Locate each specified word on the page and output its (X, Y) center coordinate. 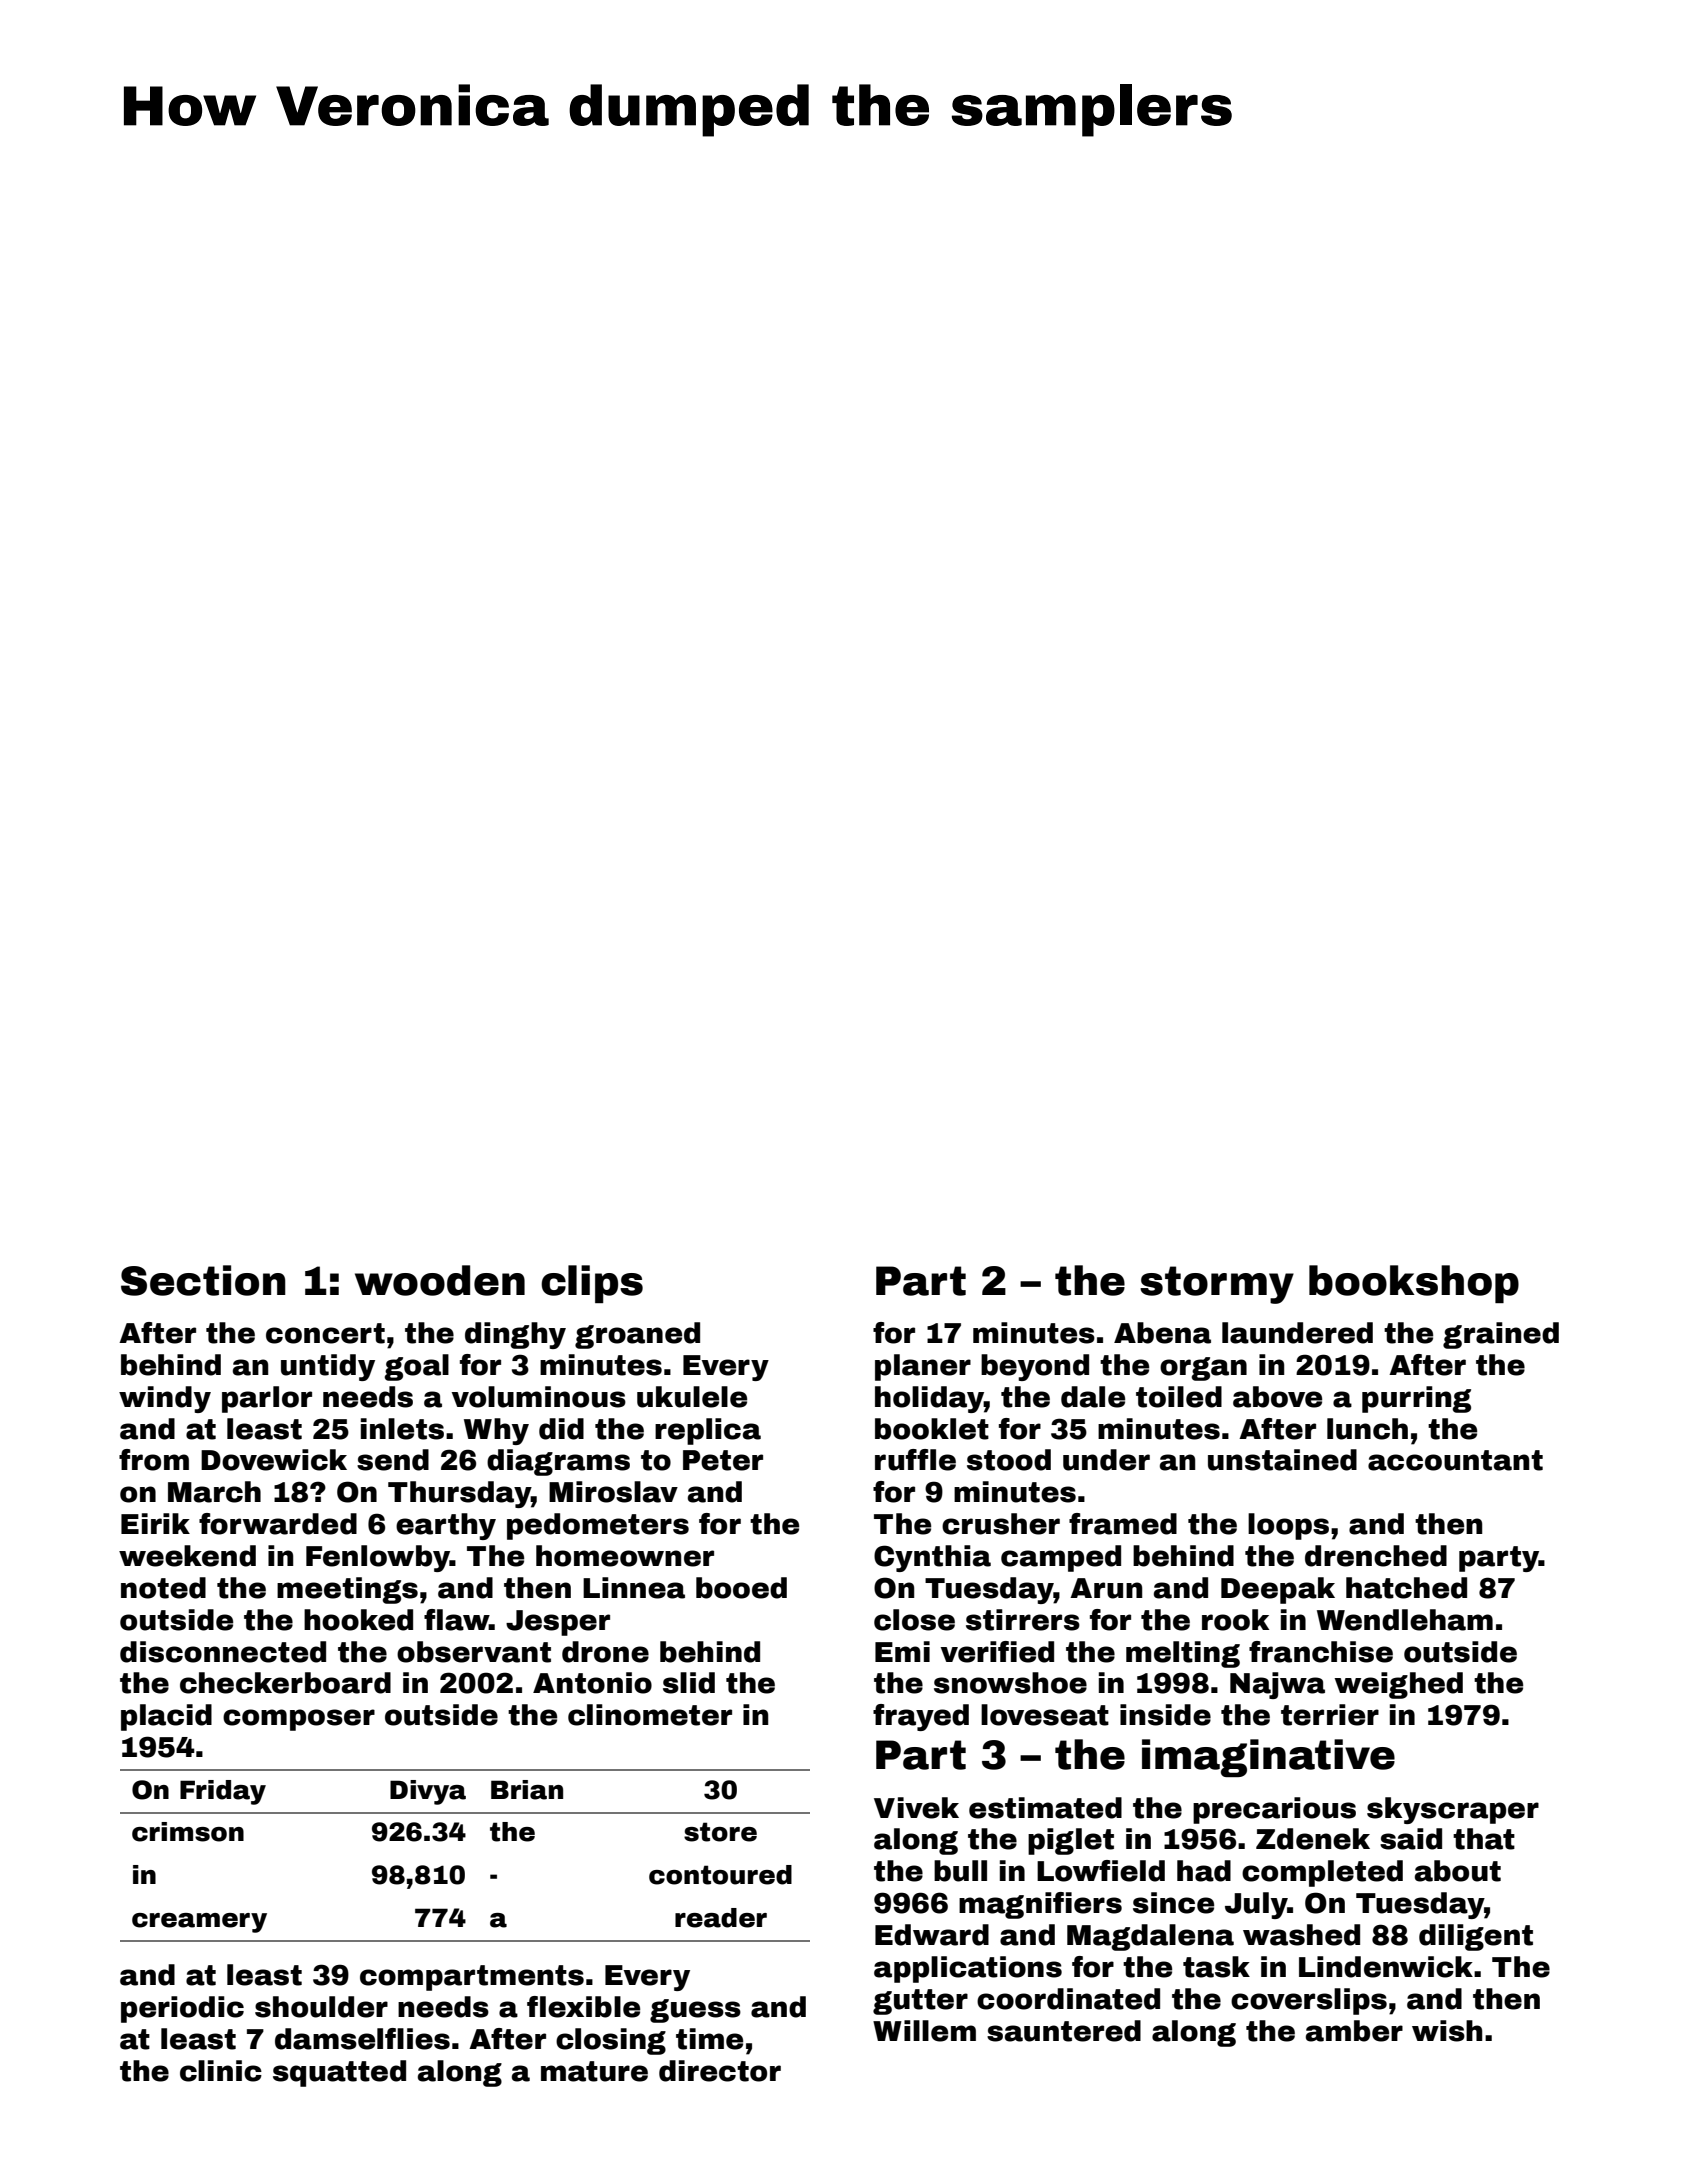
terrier (1330, 1715)
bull (960, 1871)
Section (203, 1280)
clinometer (650, 1715)
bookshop (1414, 1284)
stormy (1217, 1285)
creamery (199, 1923)
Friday (223, 1792)
